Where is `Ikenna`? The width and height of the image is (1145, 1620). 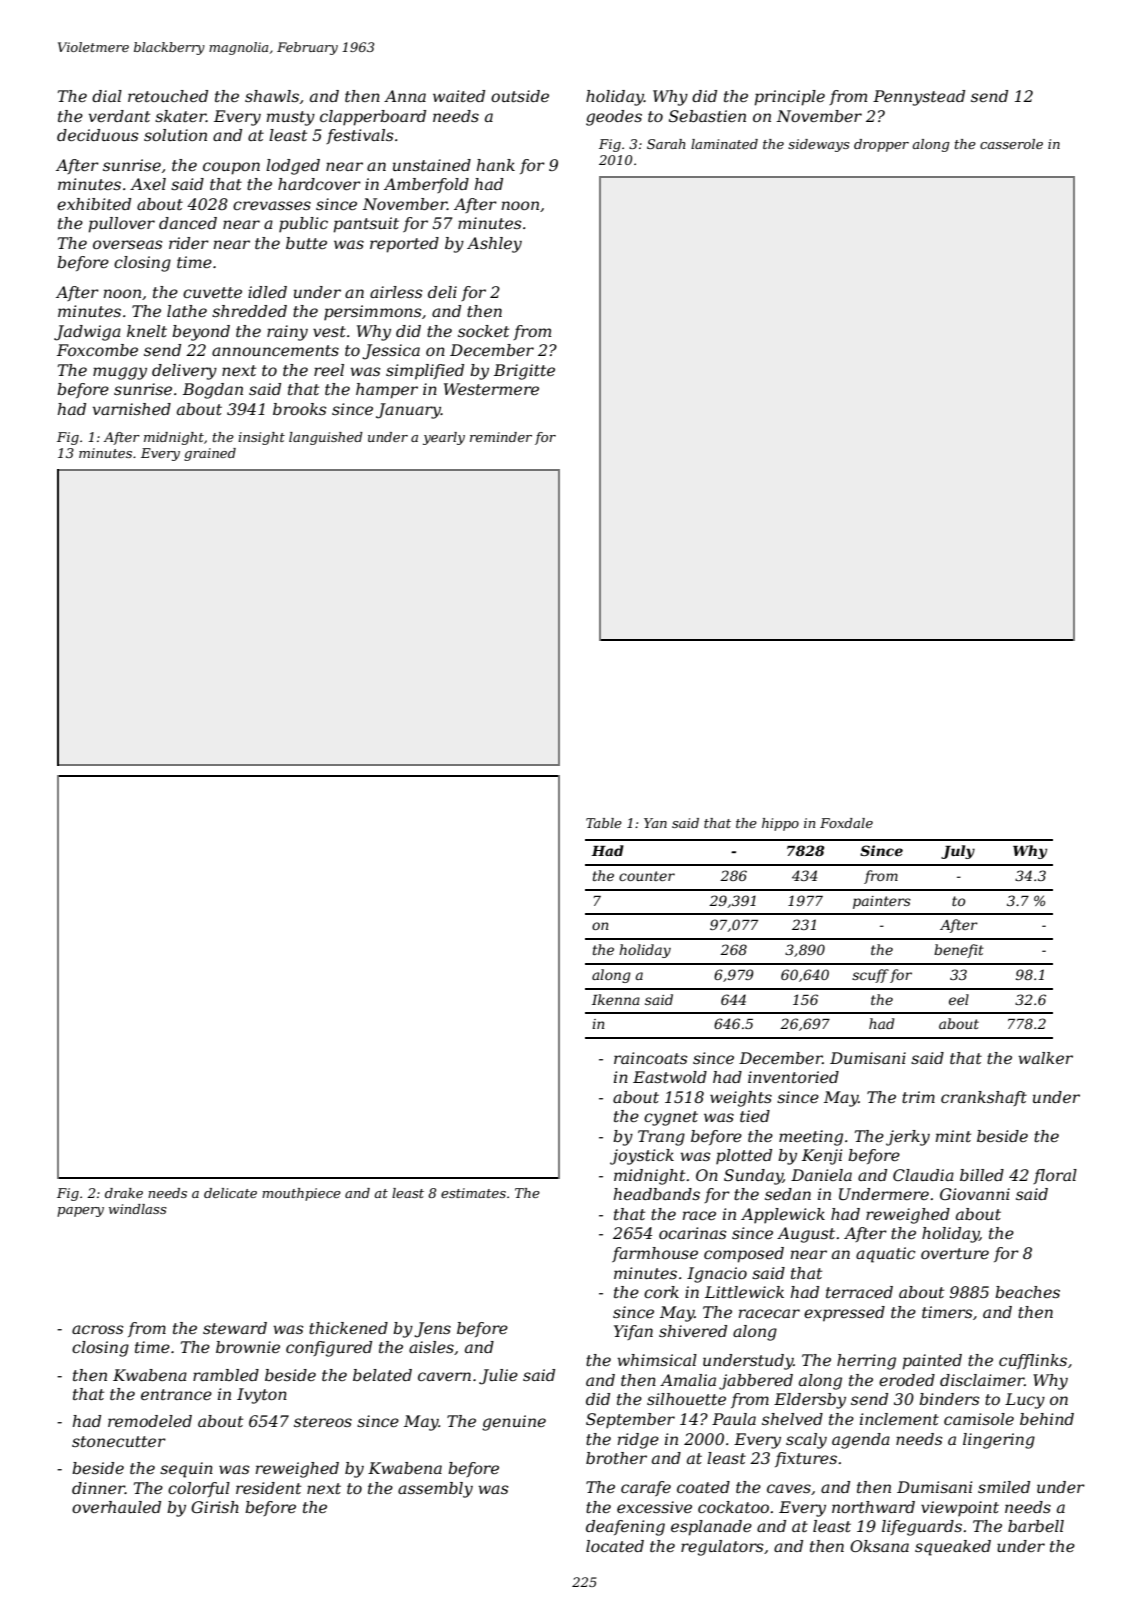
Ikenna is located at coordinates (616, 999).
